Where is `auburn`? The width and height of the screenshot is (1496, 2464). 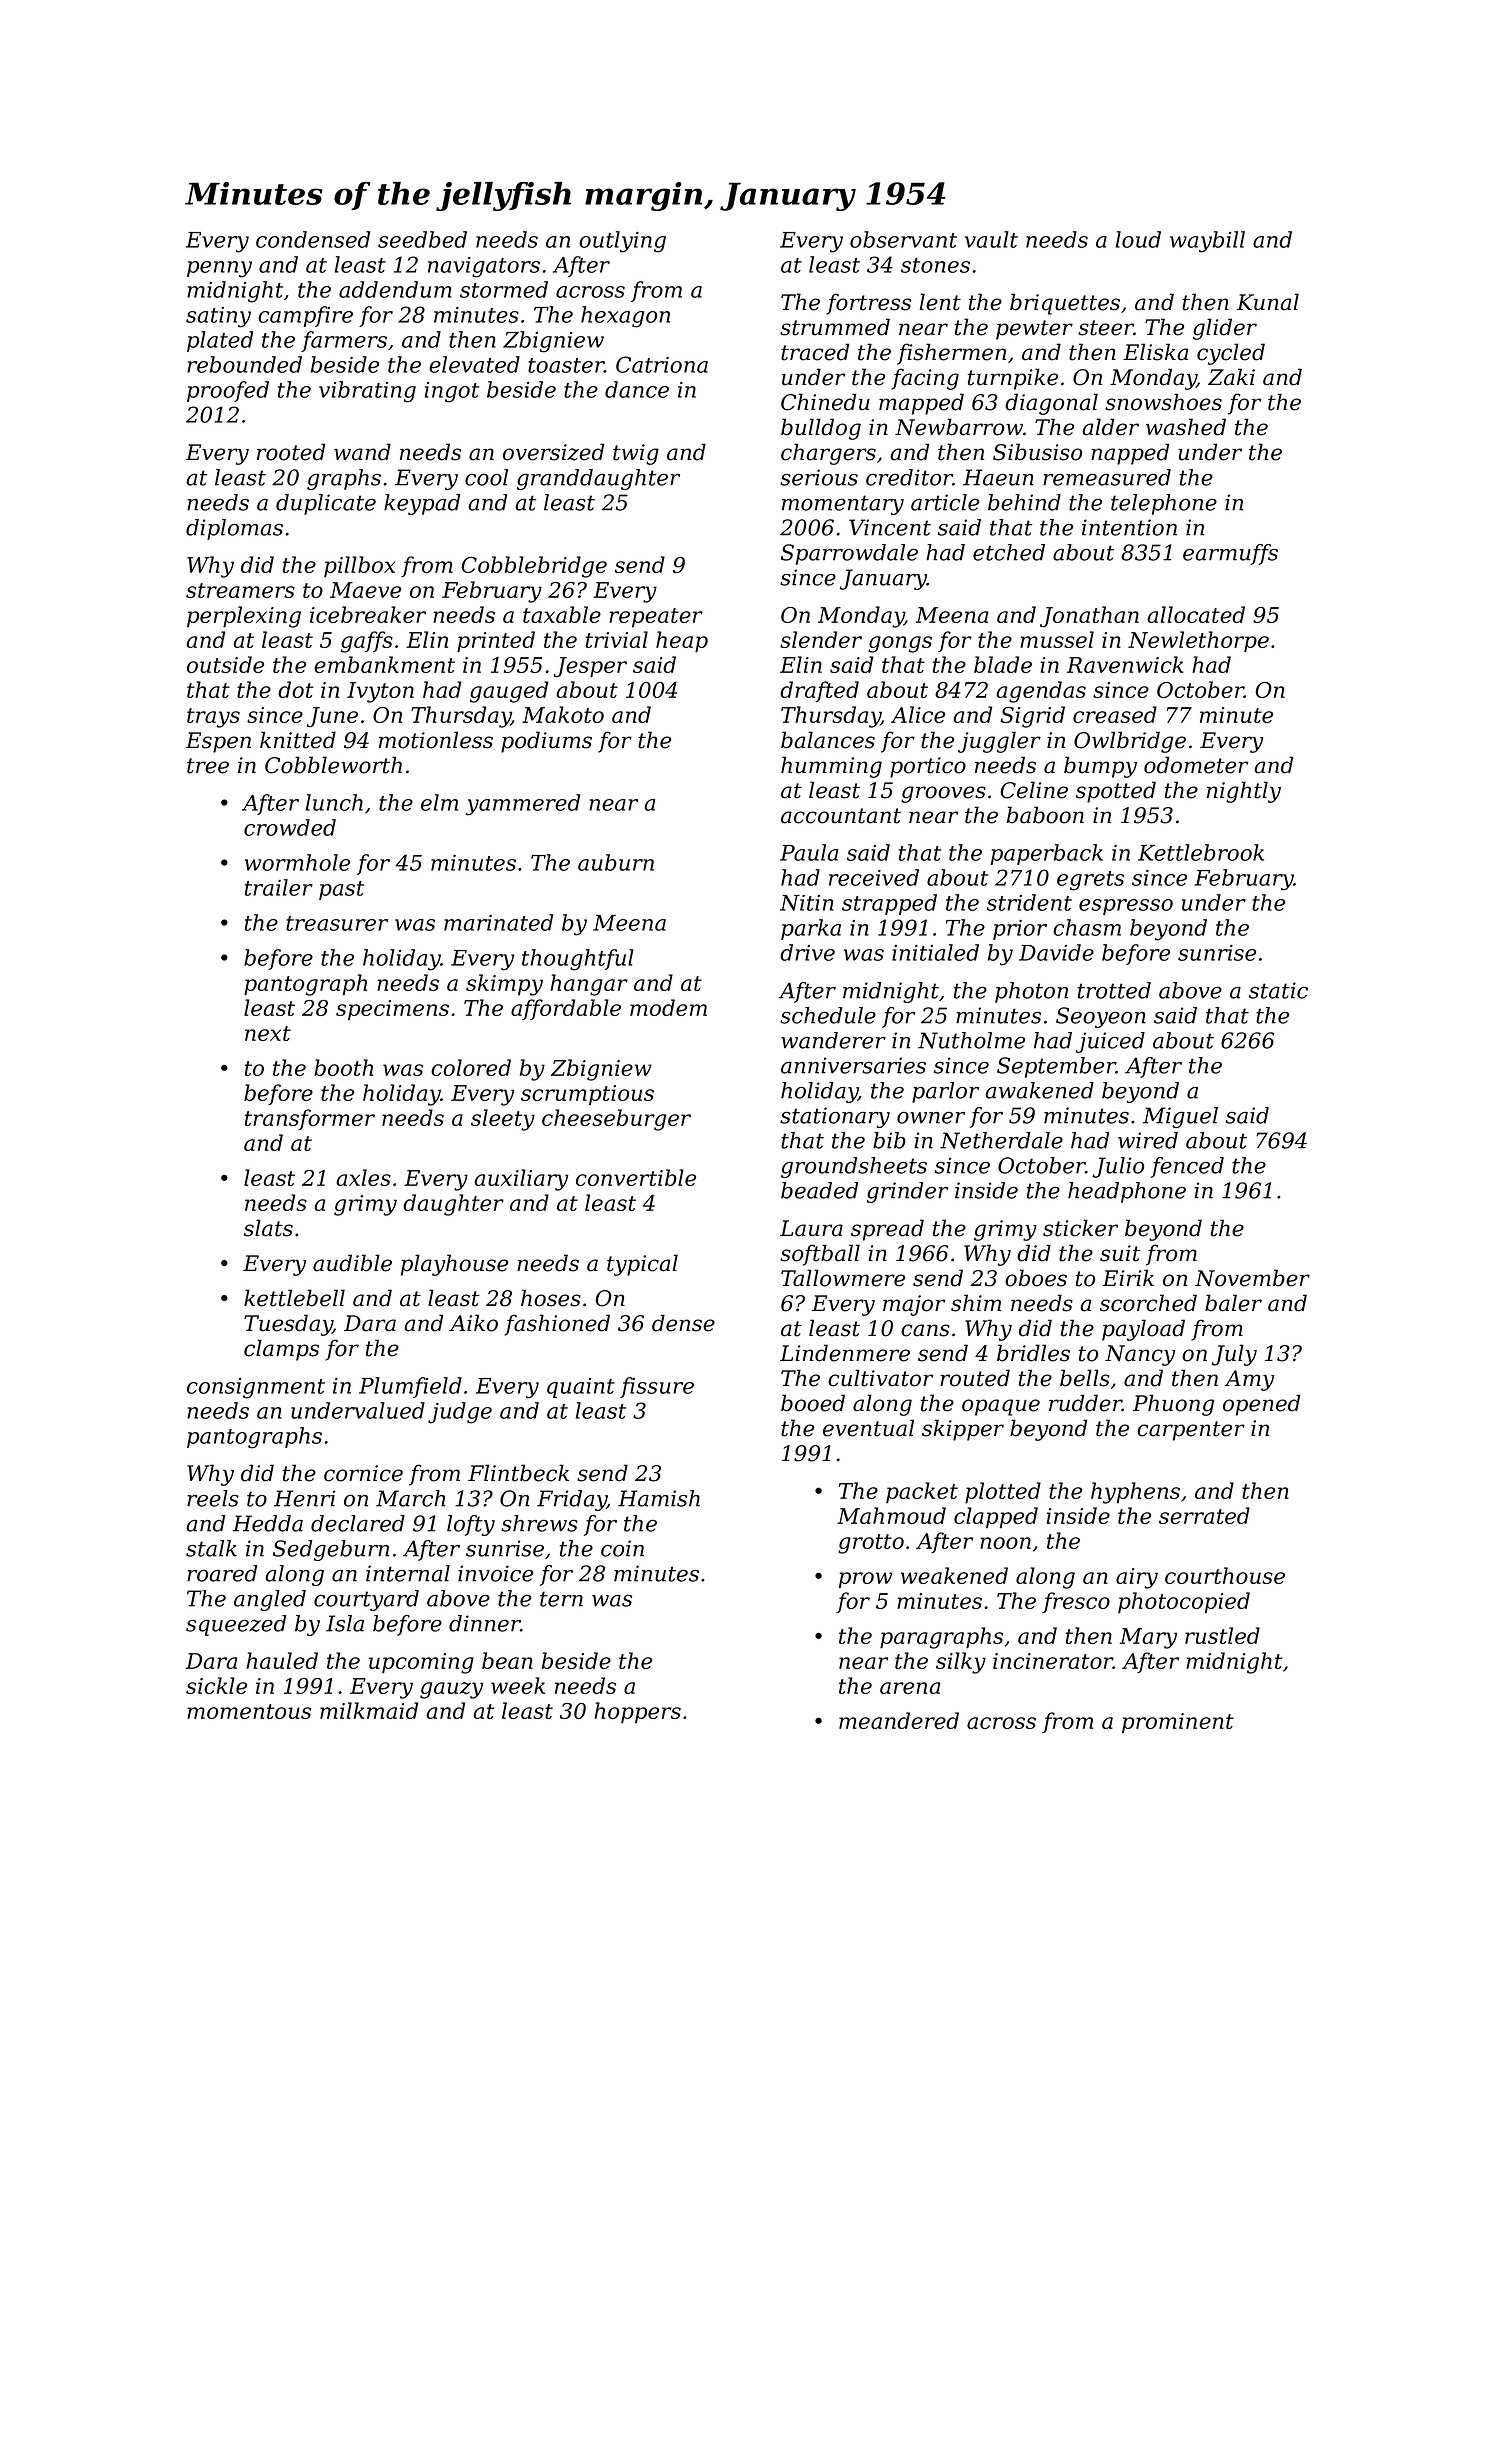
auburn is located at coordinates (616, 862).
